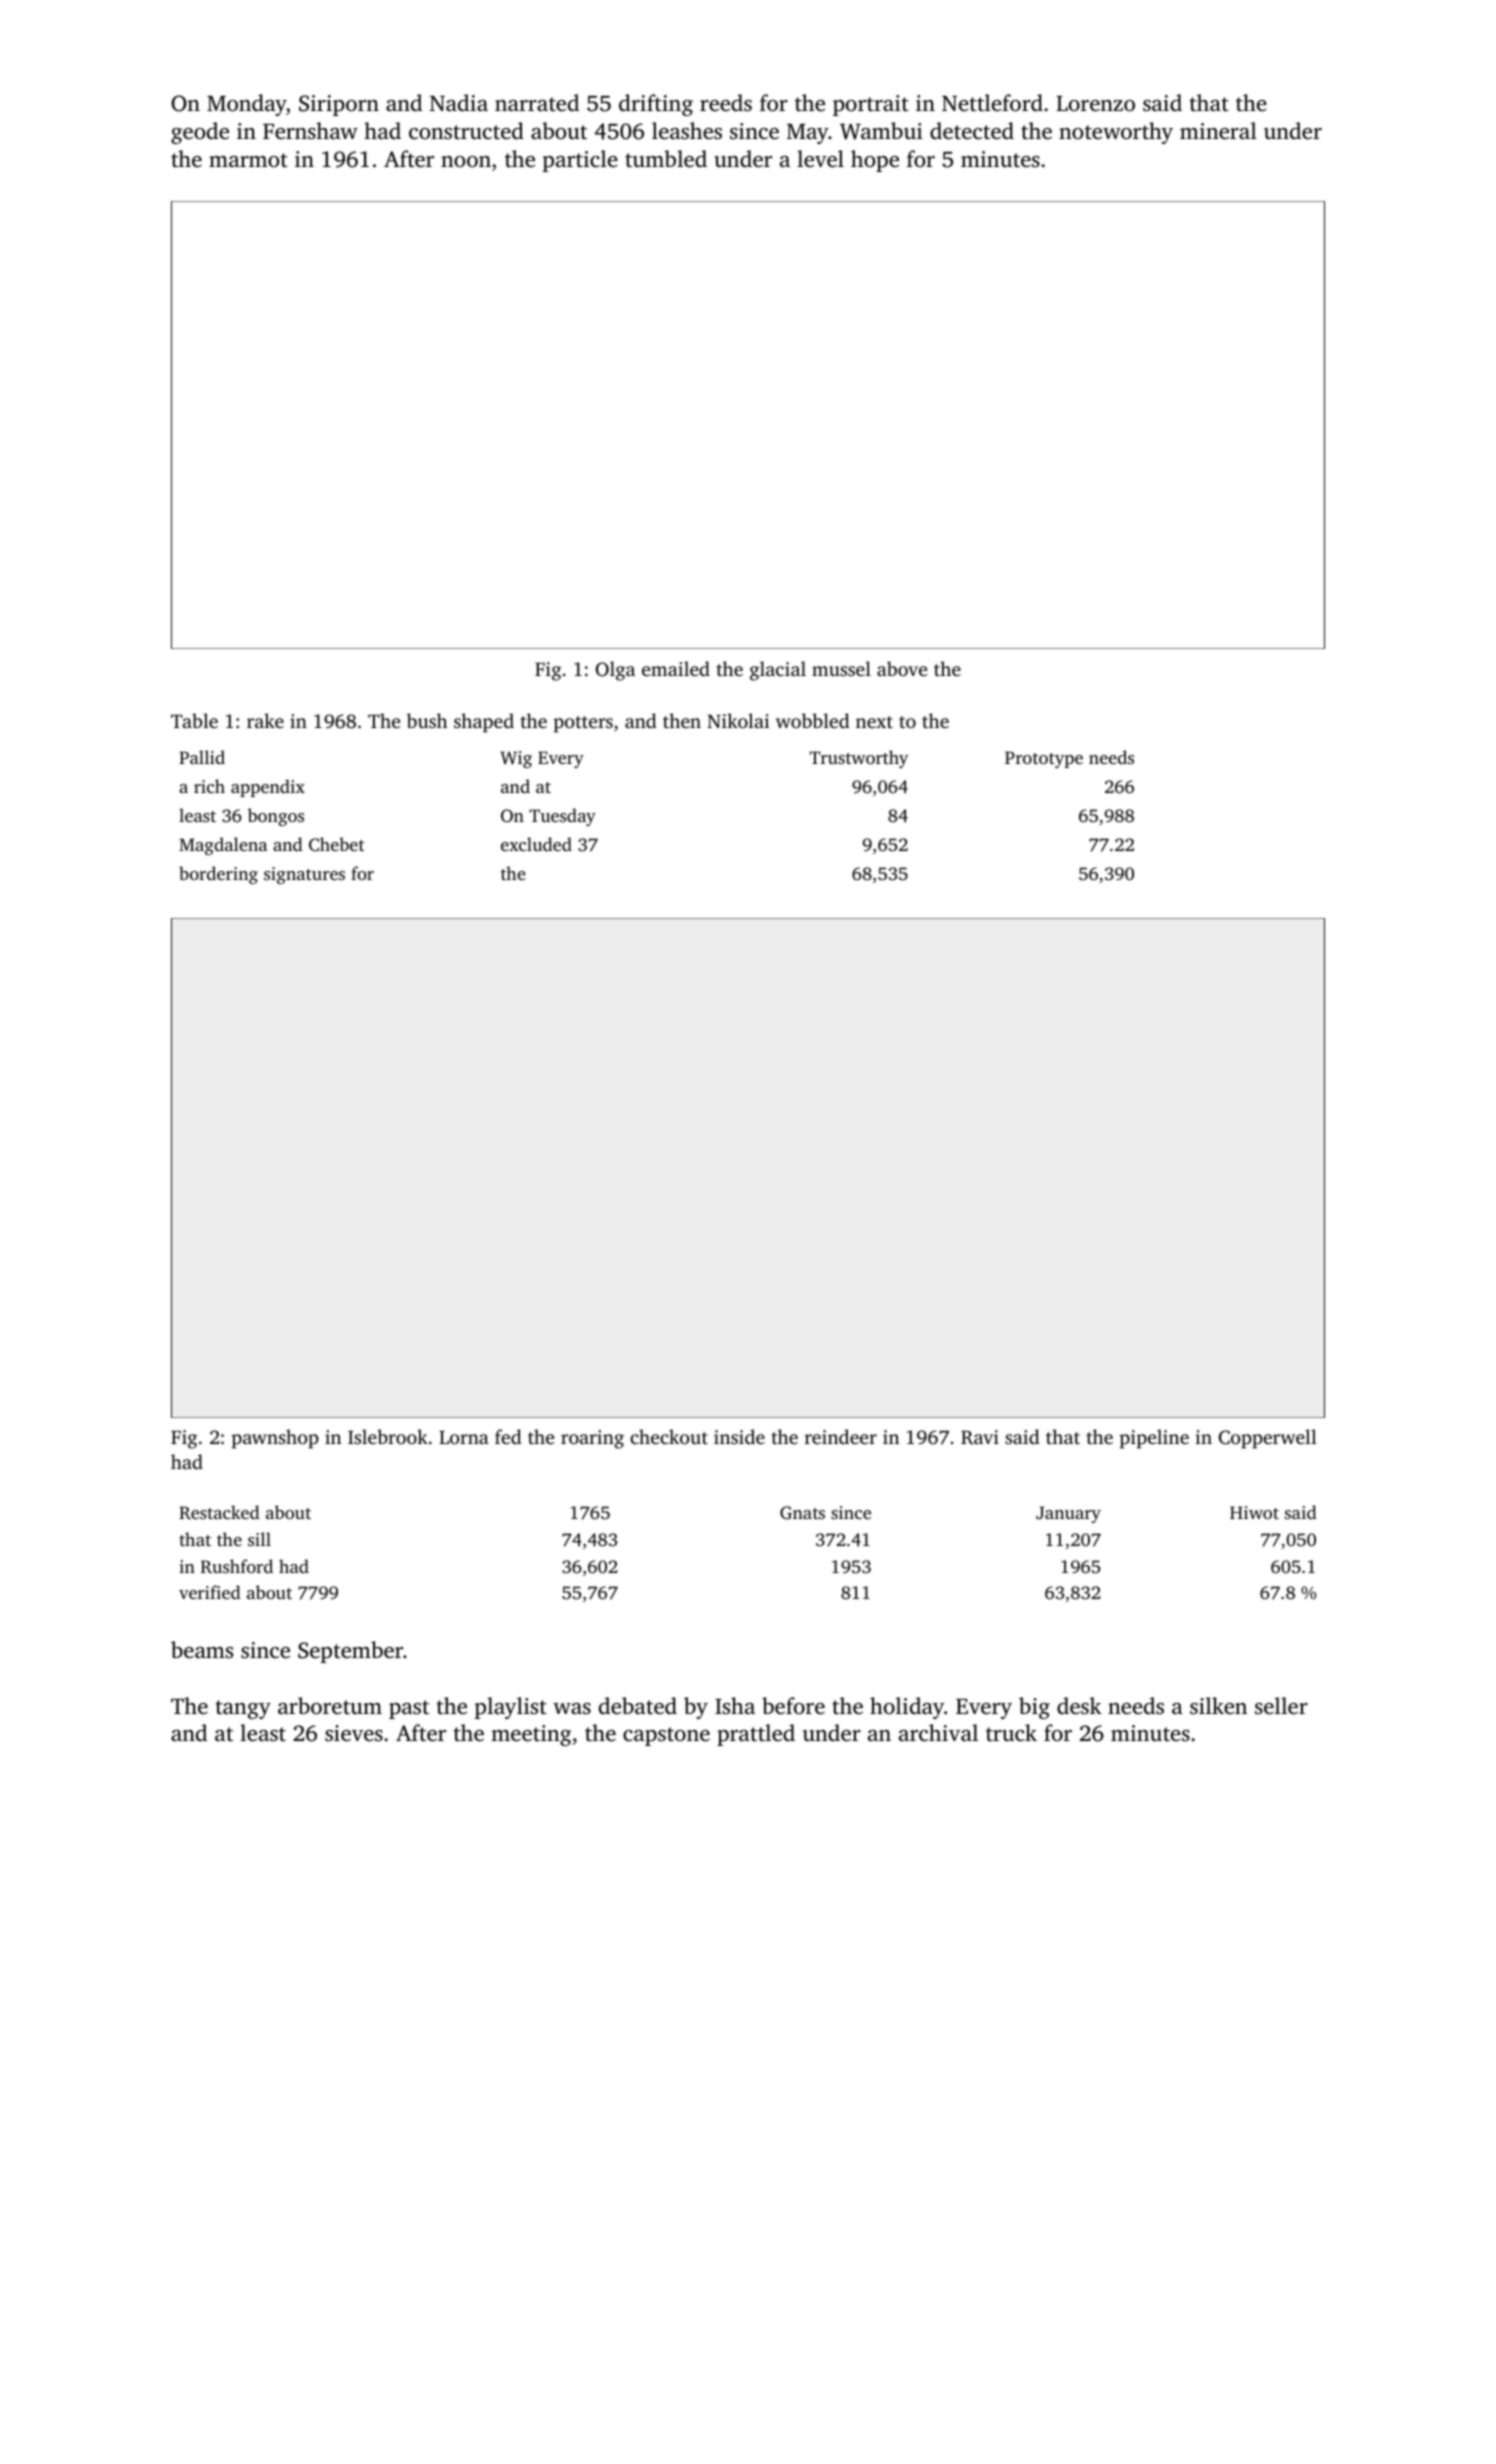  Describe the element at coordinates (669, 1436) in the screenshot. I see `checkout` at that location.
